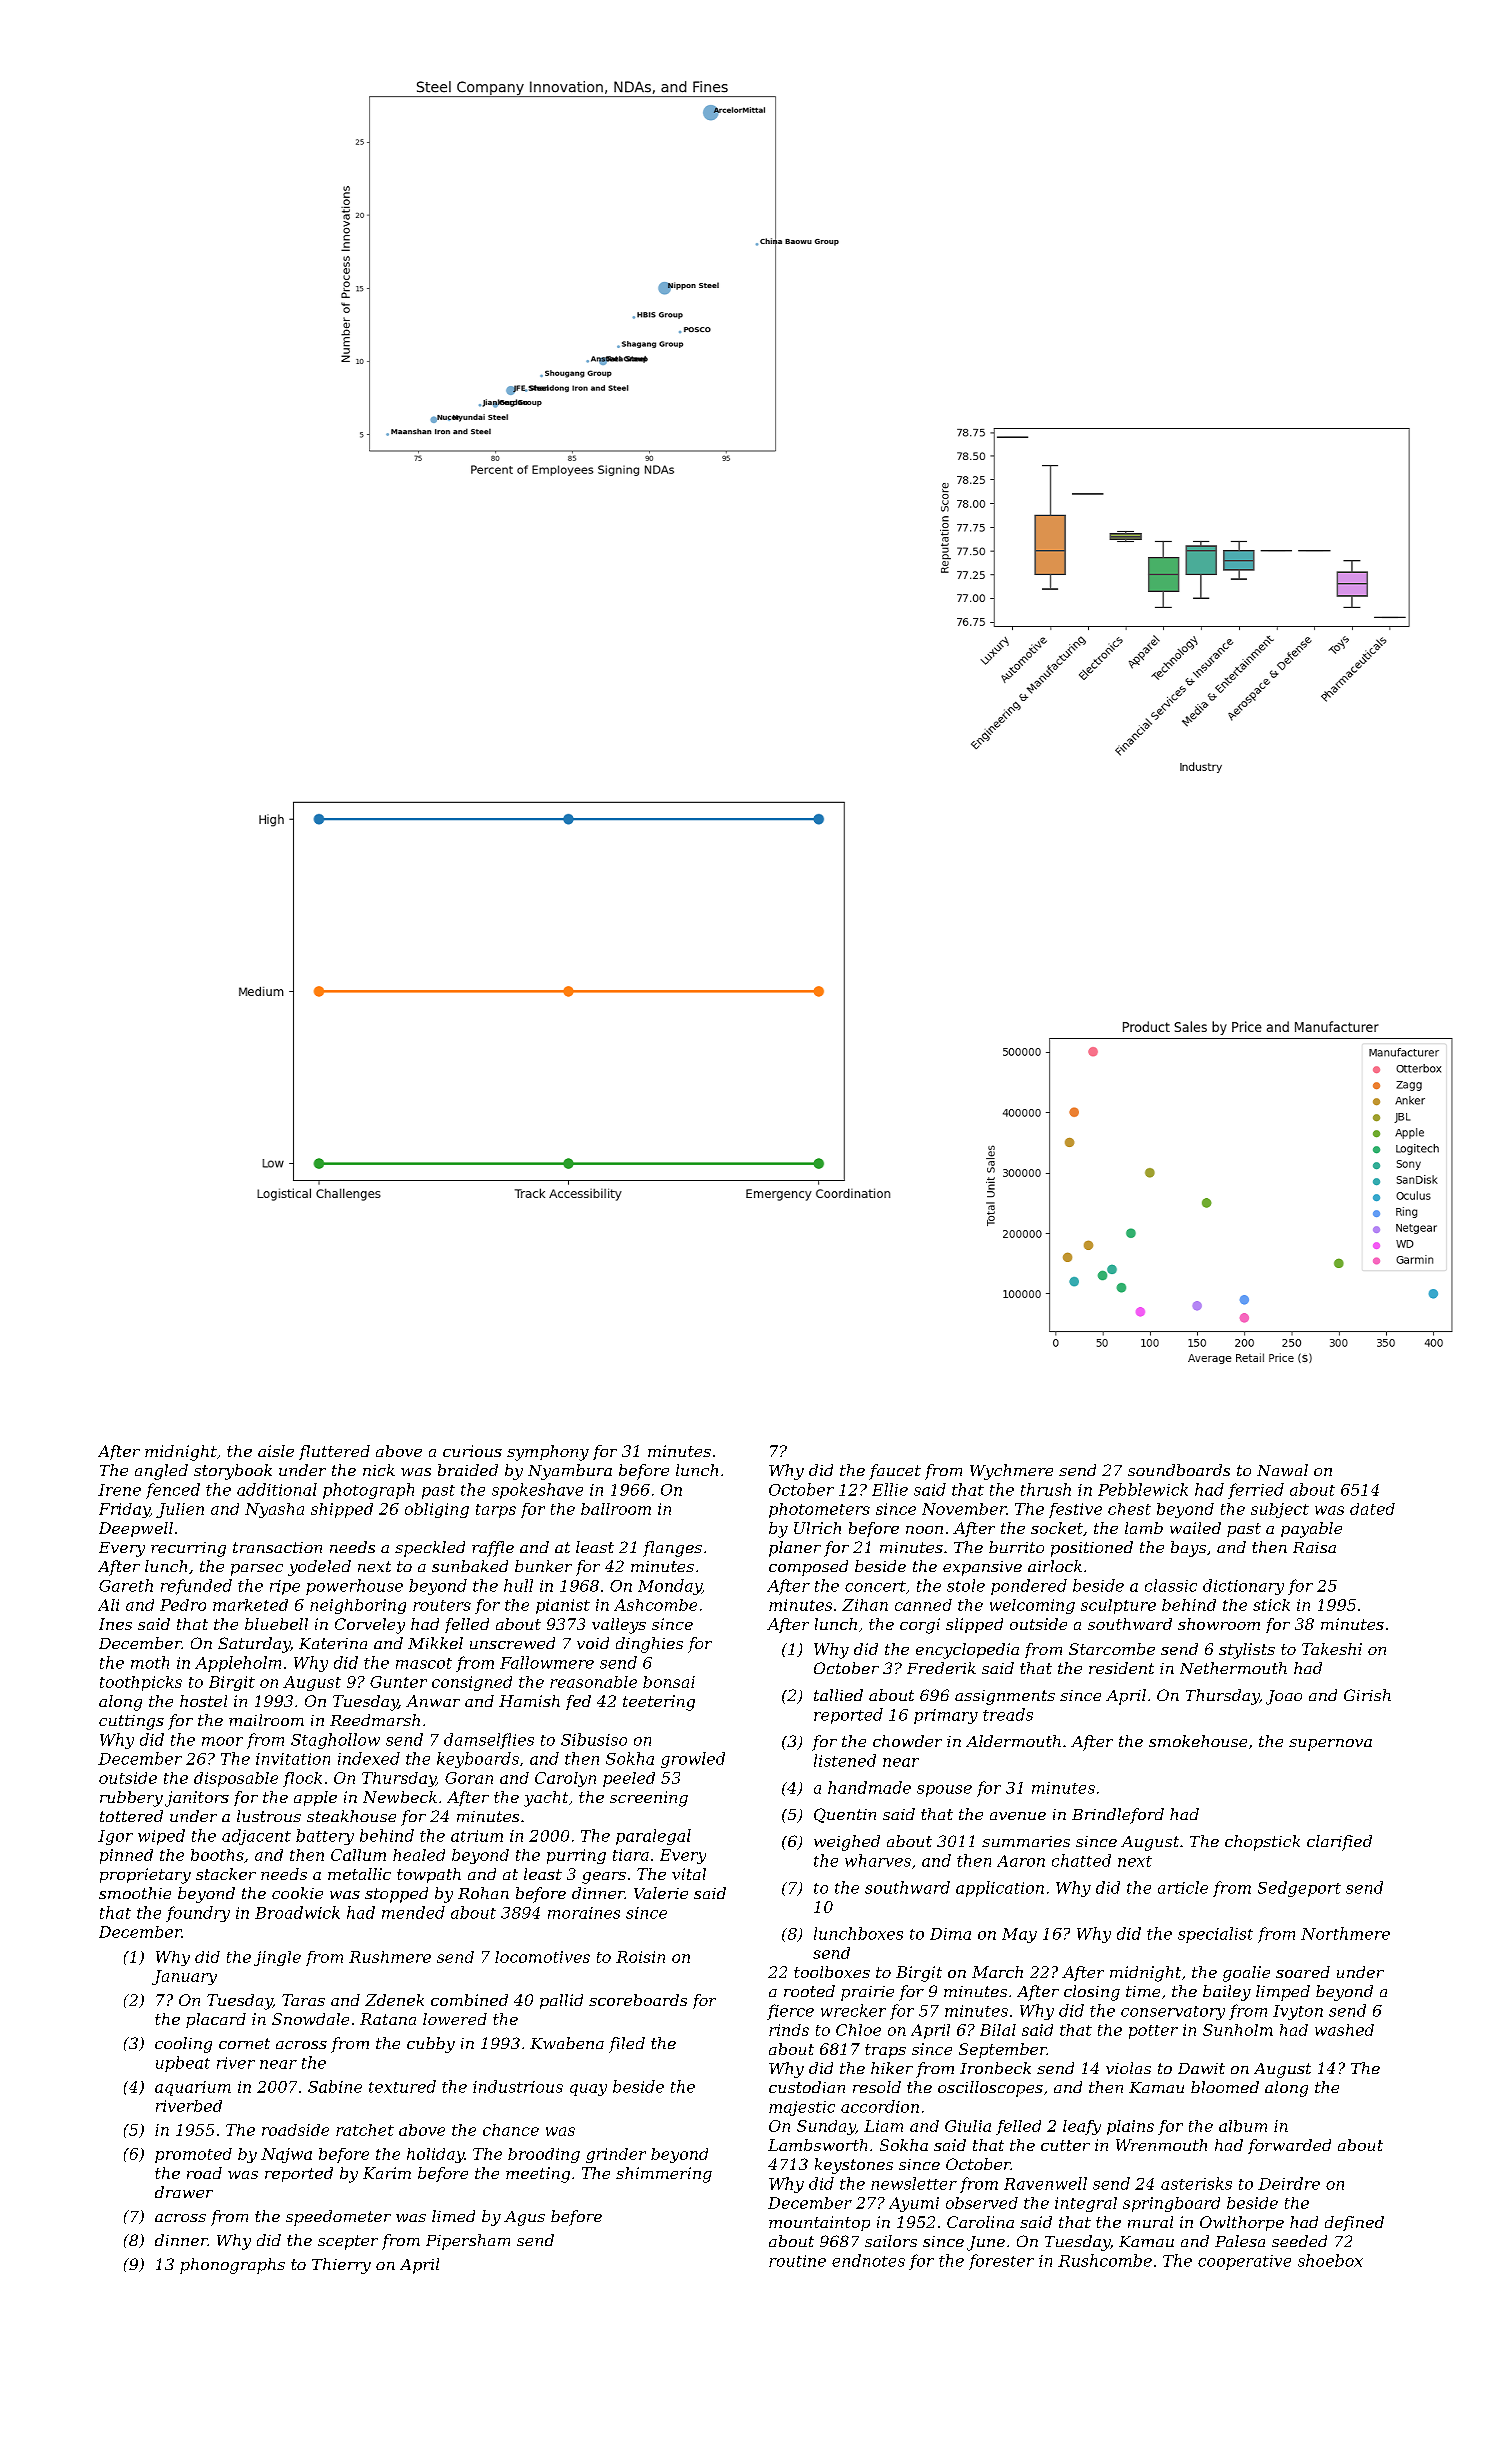 The width and height of the page is (1496, 2464). I want to click on drawer, so click(184, 2192).
